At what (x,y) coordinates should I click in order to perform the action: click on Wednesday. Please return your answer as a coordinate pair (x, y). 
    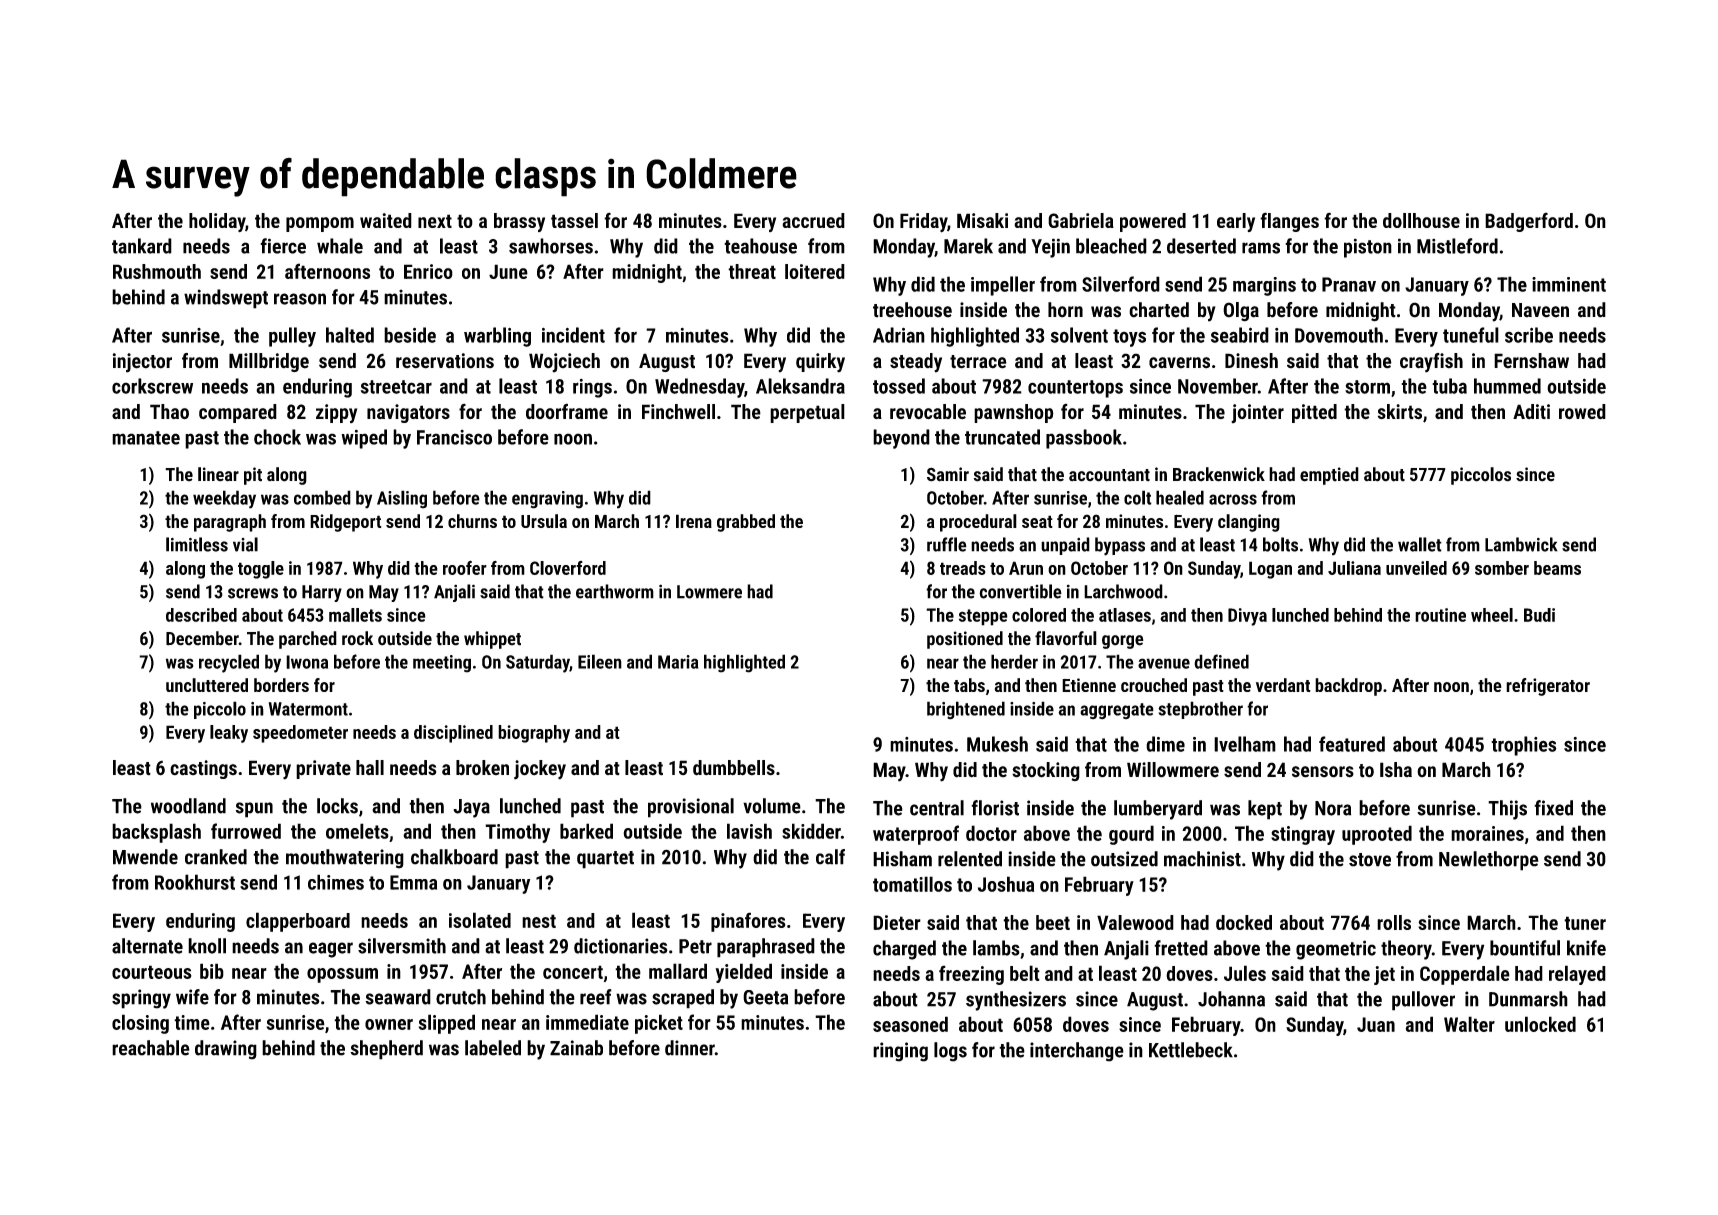
    Looking at the image, I should click on (699, 388).
